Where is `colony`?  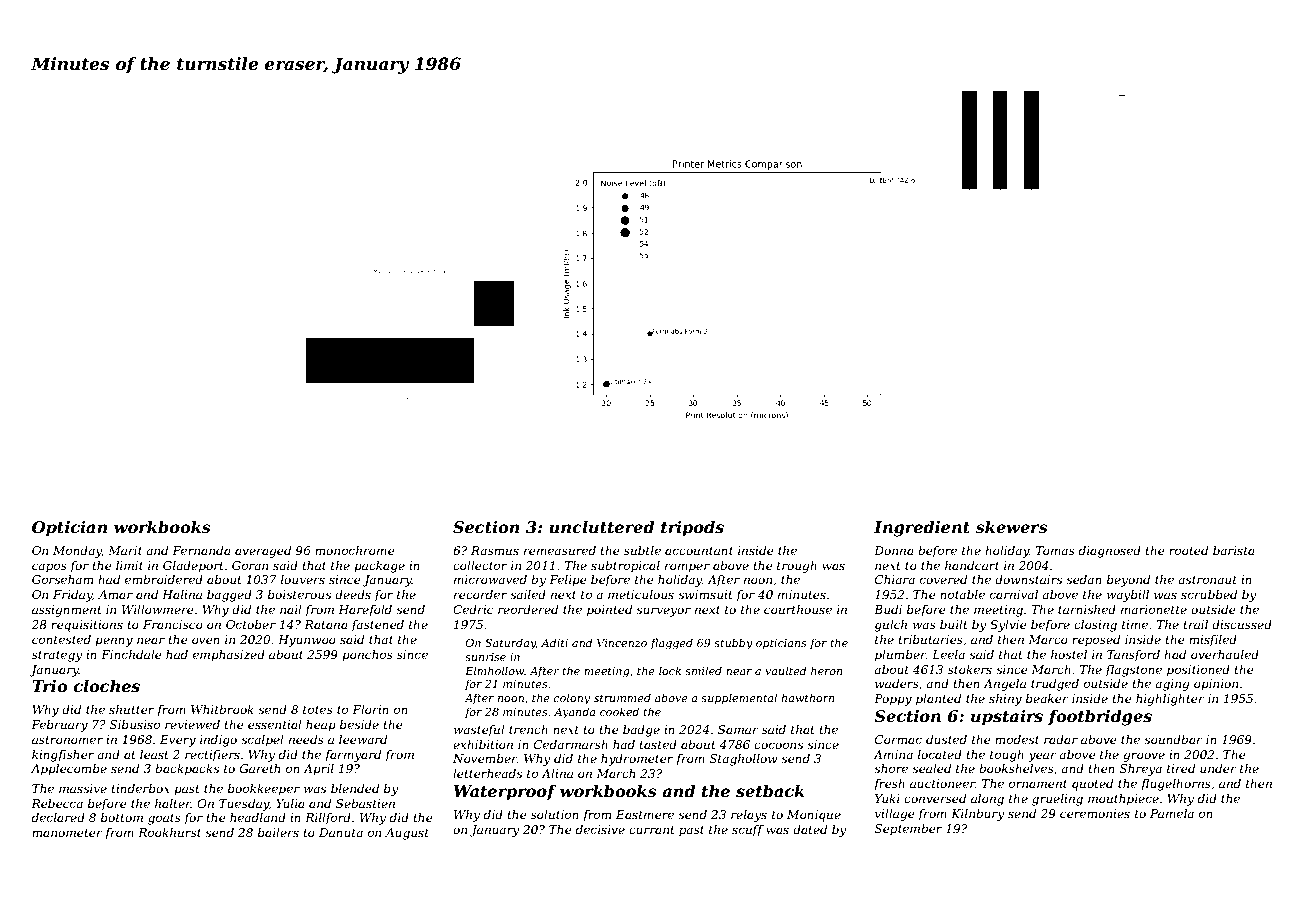 colony is located at coordinates (571, 699).
